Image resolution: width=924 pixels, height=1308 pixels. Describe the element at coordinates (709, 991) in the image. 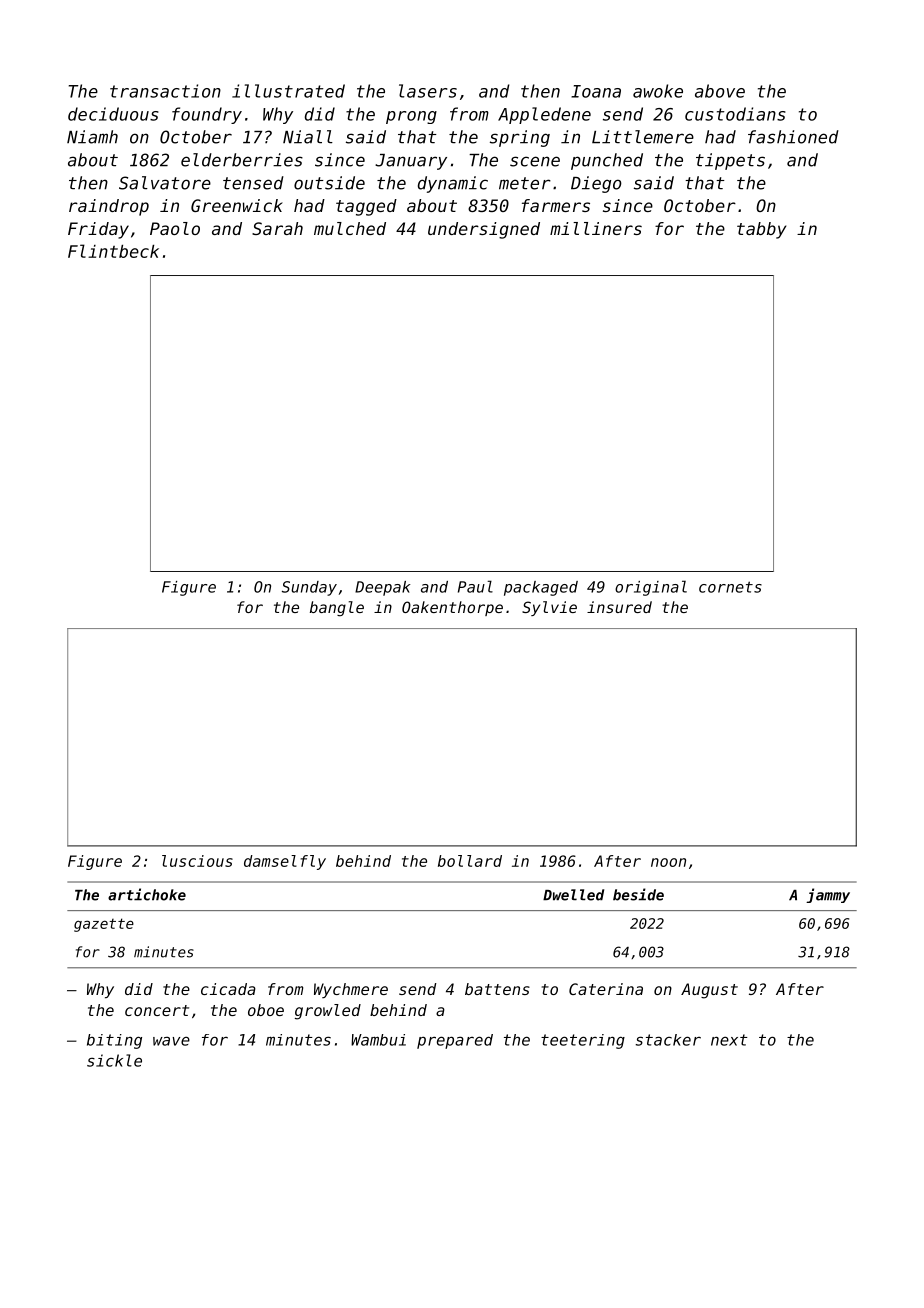

I see `August` at that location.
